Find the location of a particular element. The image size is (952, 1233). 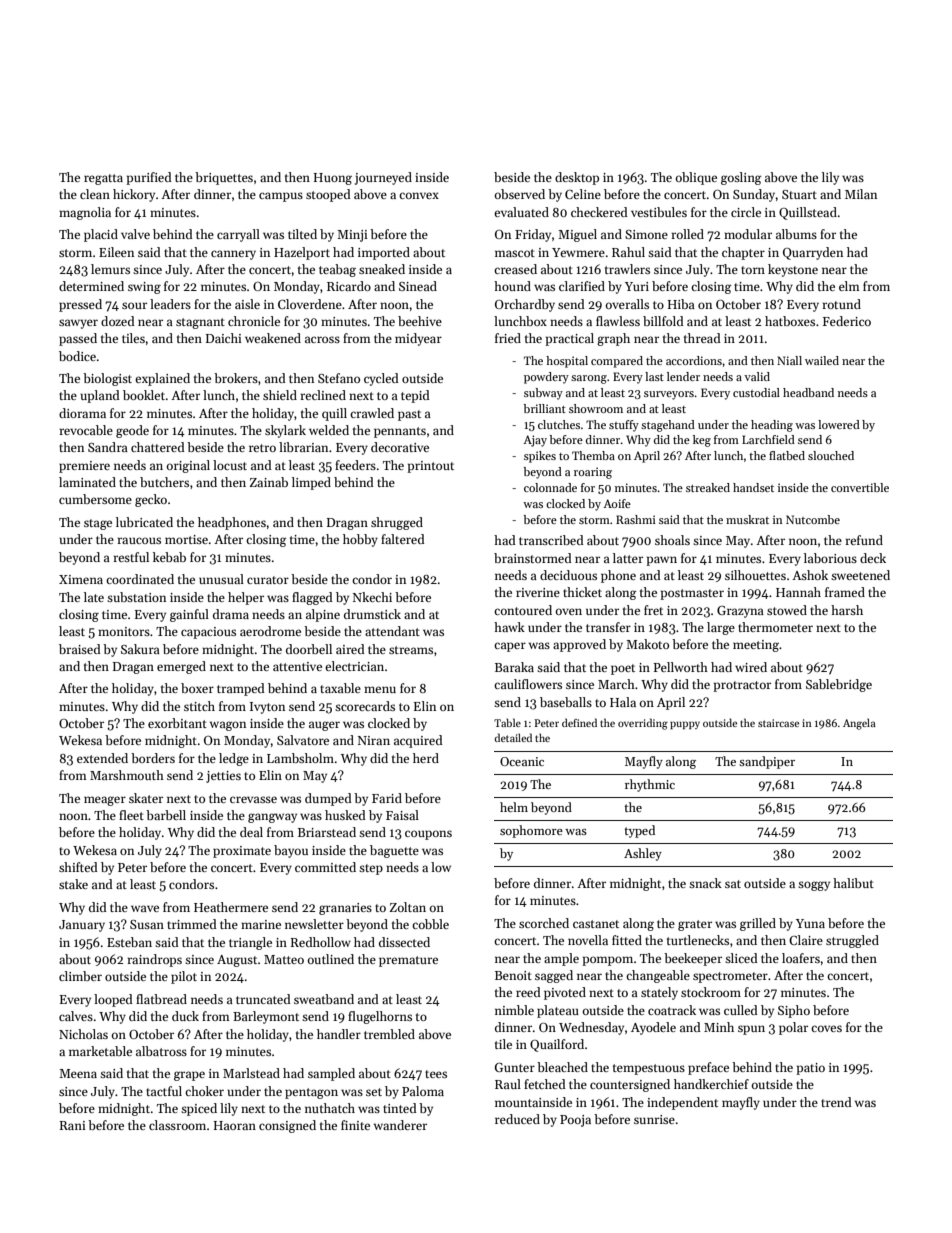

Minh is located at coordinates (719, 1027).
